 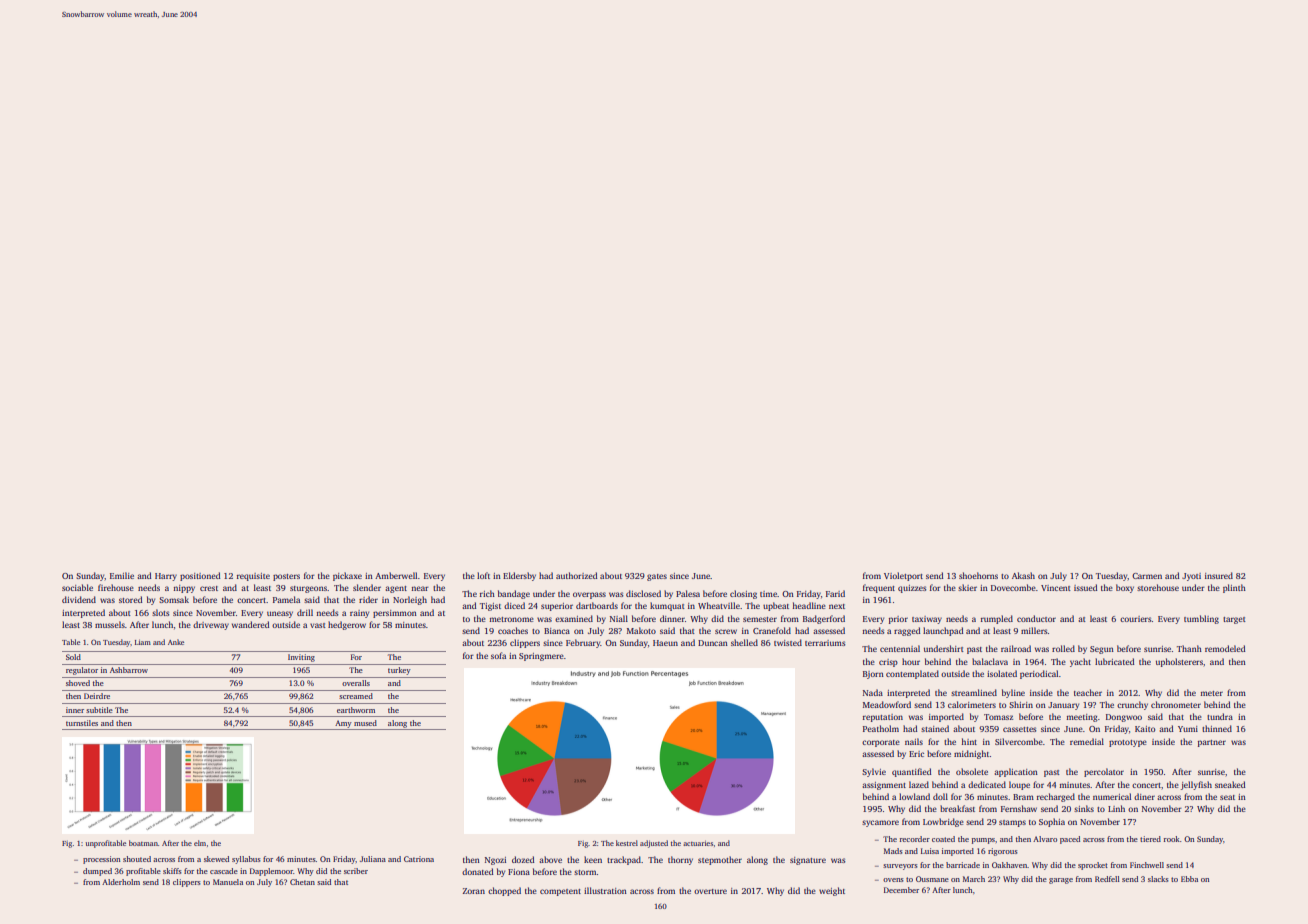 What do you see at coordinates (957, 808) in the screenshot?
I see `breakfast` at bounding box center [957, 808].
